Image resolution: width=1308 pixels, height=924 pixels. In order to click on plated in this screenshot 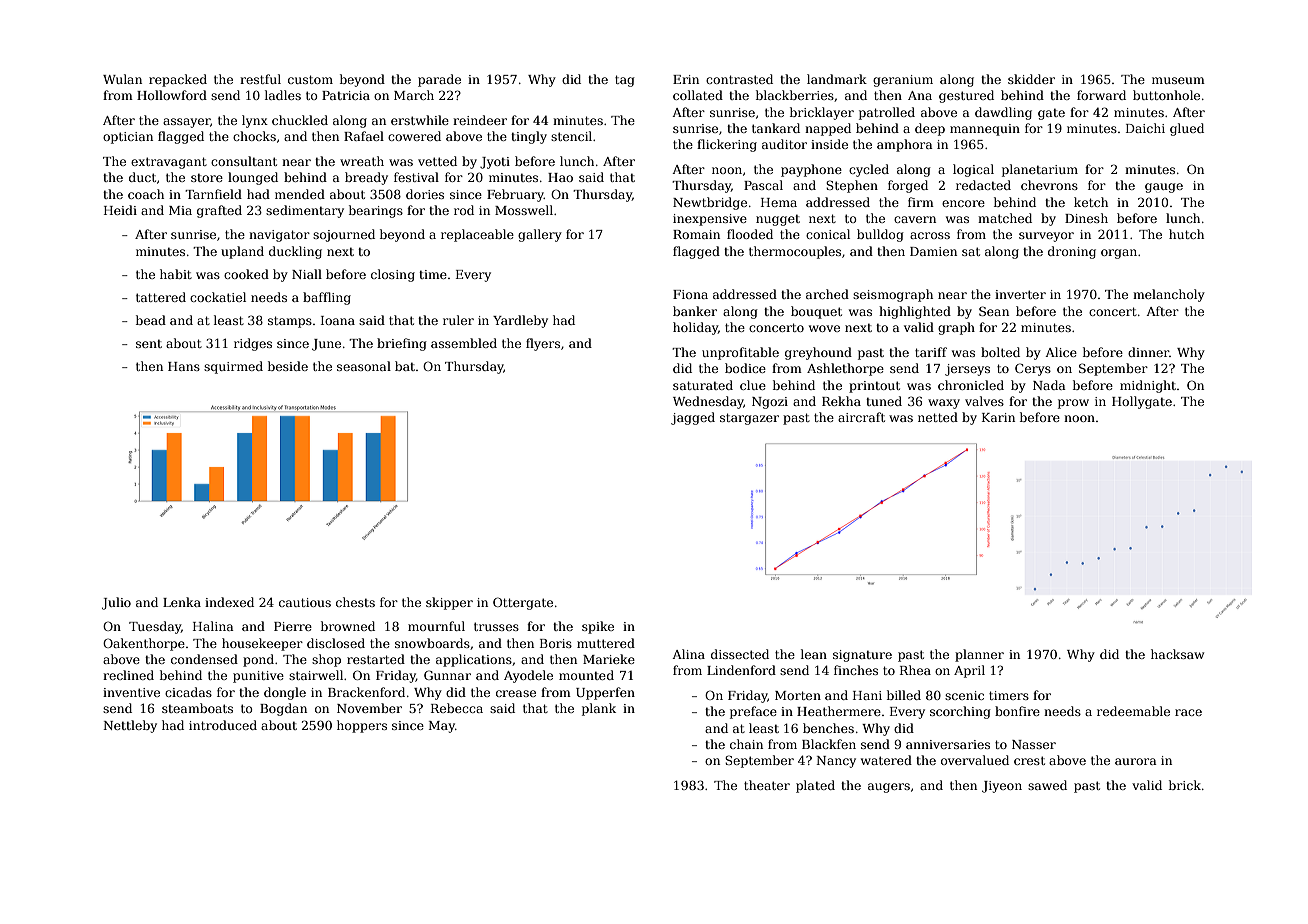, I will do `click(815, 786)`.
